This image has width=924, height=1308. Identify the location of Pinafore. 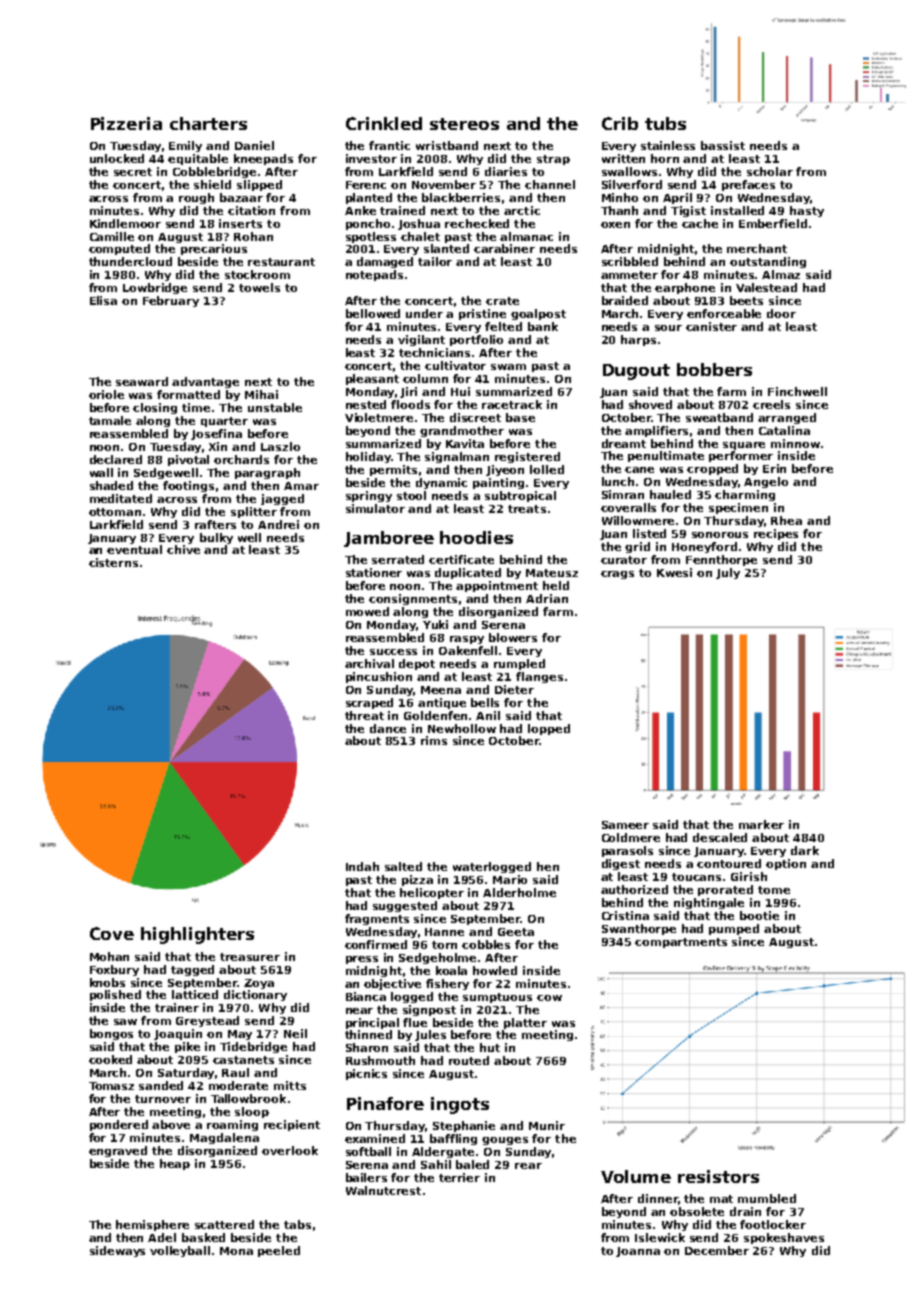
(385, 1103).
